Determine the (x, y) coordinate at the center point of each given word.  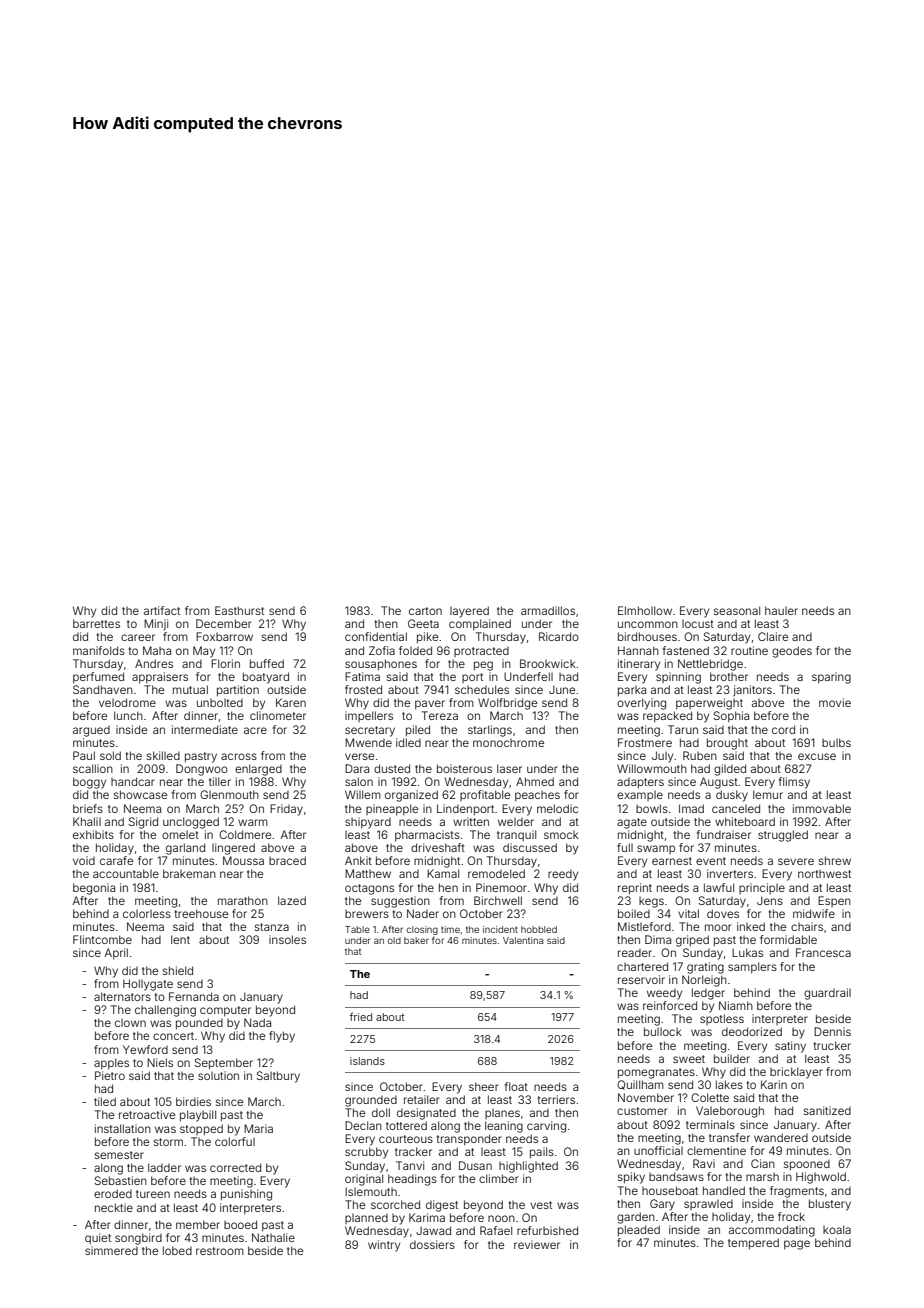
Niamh (736, 1005)
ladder (164, 1167)
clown (130, 1023)
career (138, 637)
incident (500, 929)
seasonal (737, 610)
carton (425, 611)
